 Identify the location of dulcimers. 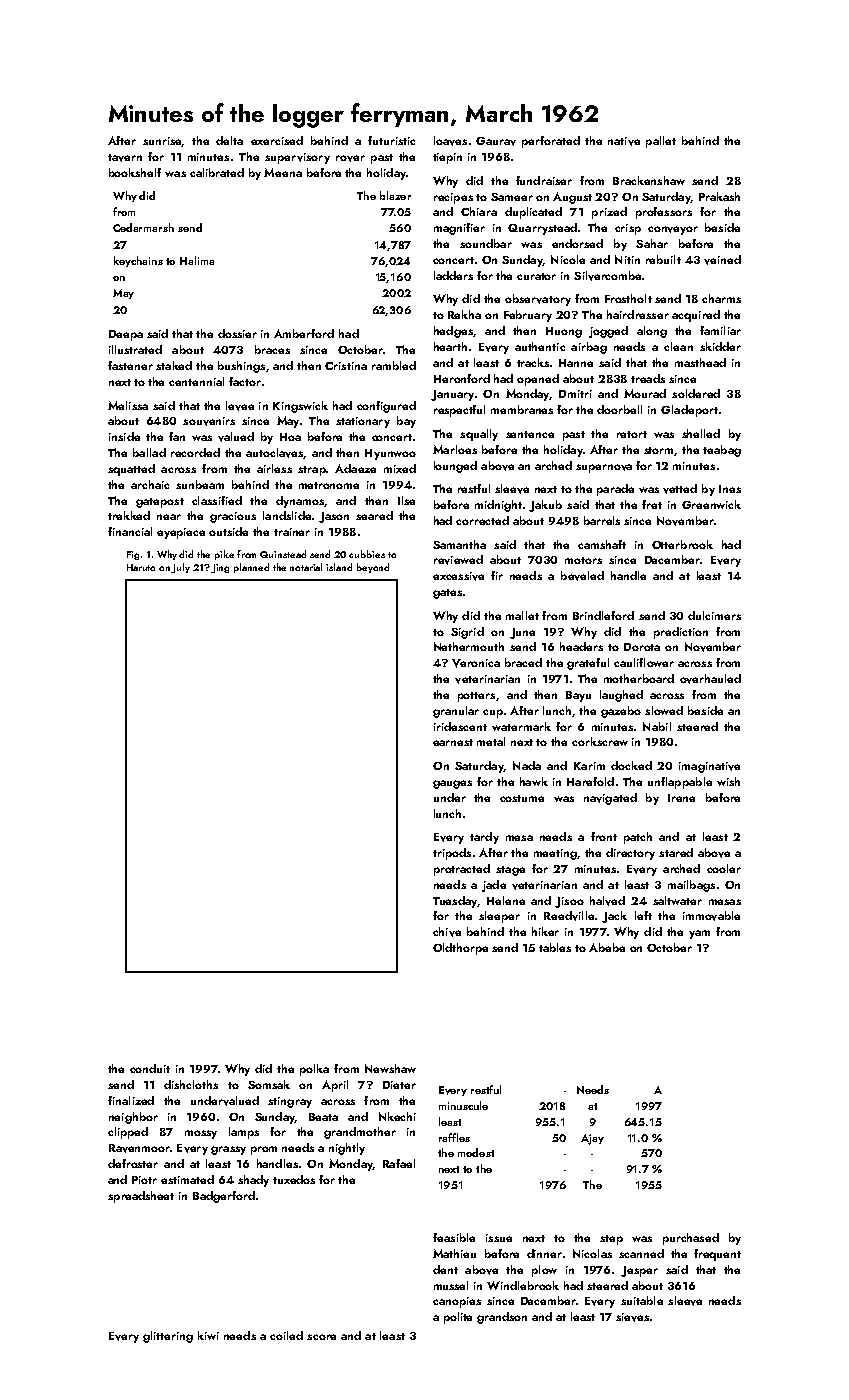
(714, 615).
